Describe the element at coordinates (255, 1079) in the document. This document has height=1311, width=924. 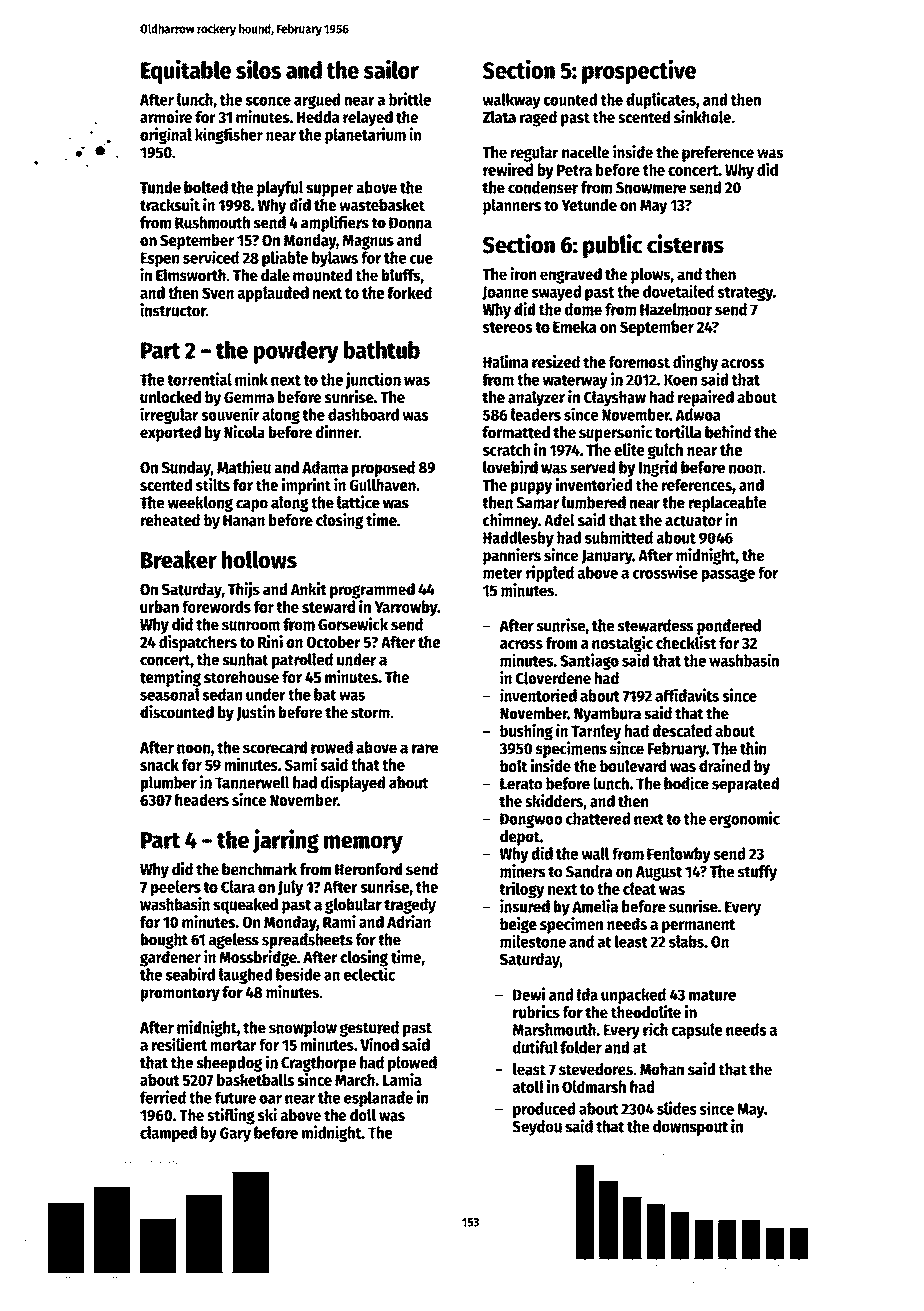
I see `basketballs` at that location.
